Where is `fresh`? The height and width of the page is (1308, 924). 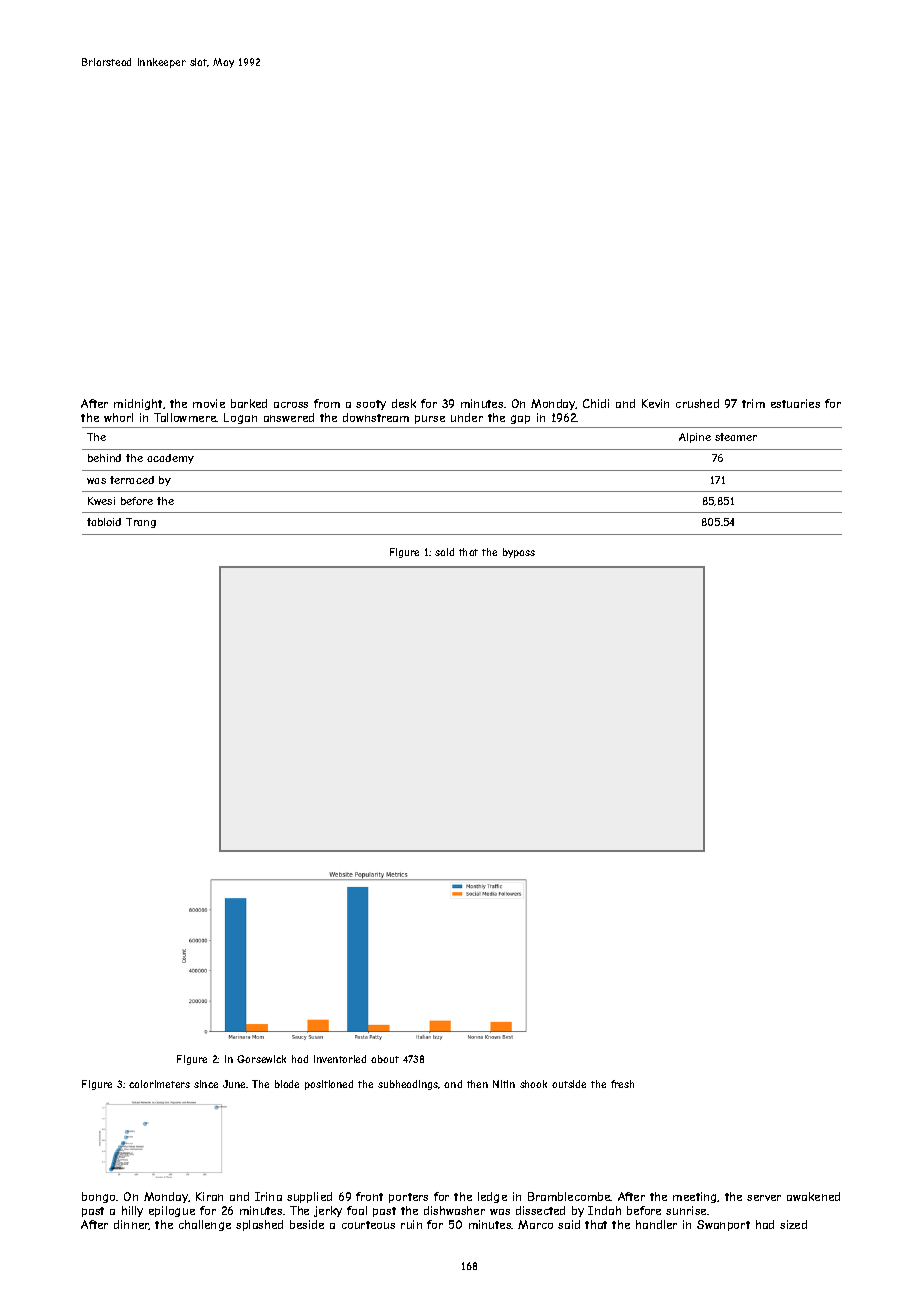 fresh is located at coordinates (622, 1084).
